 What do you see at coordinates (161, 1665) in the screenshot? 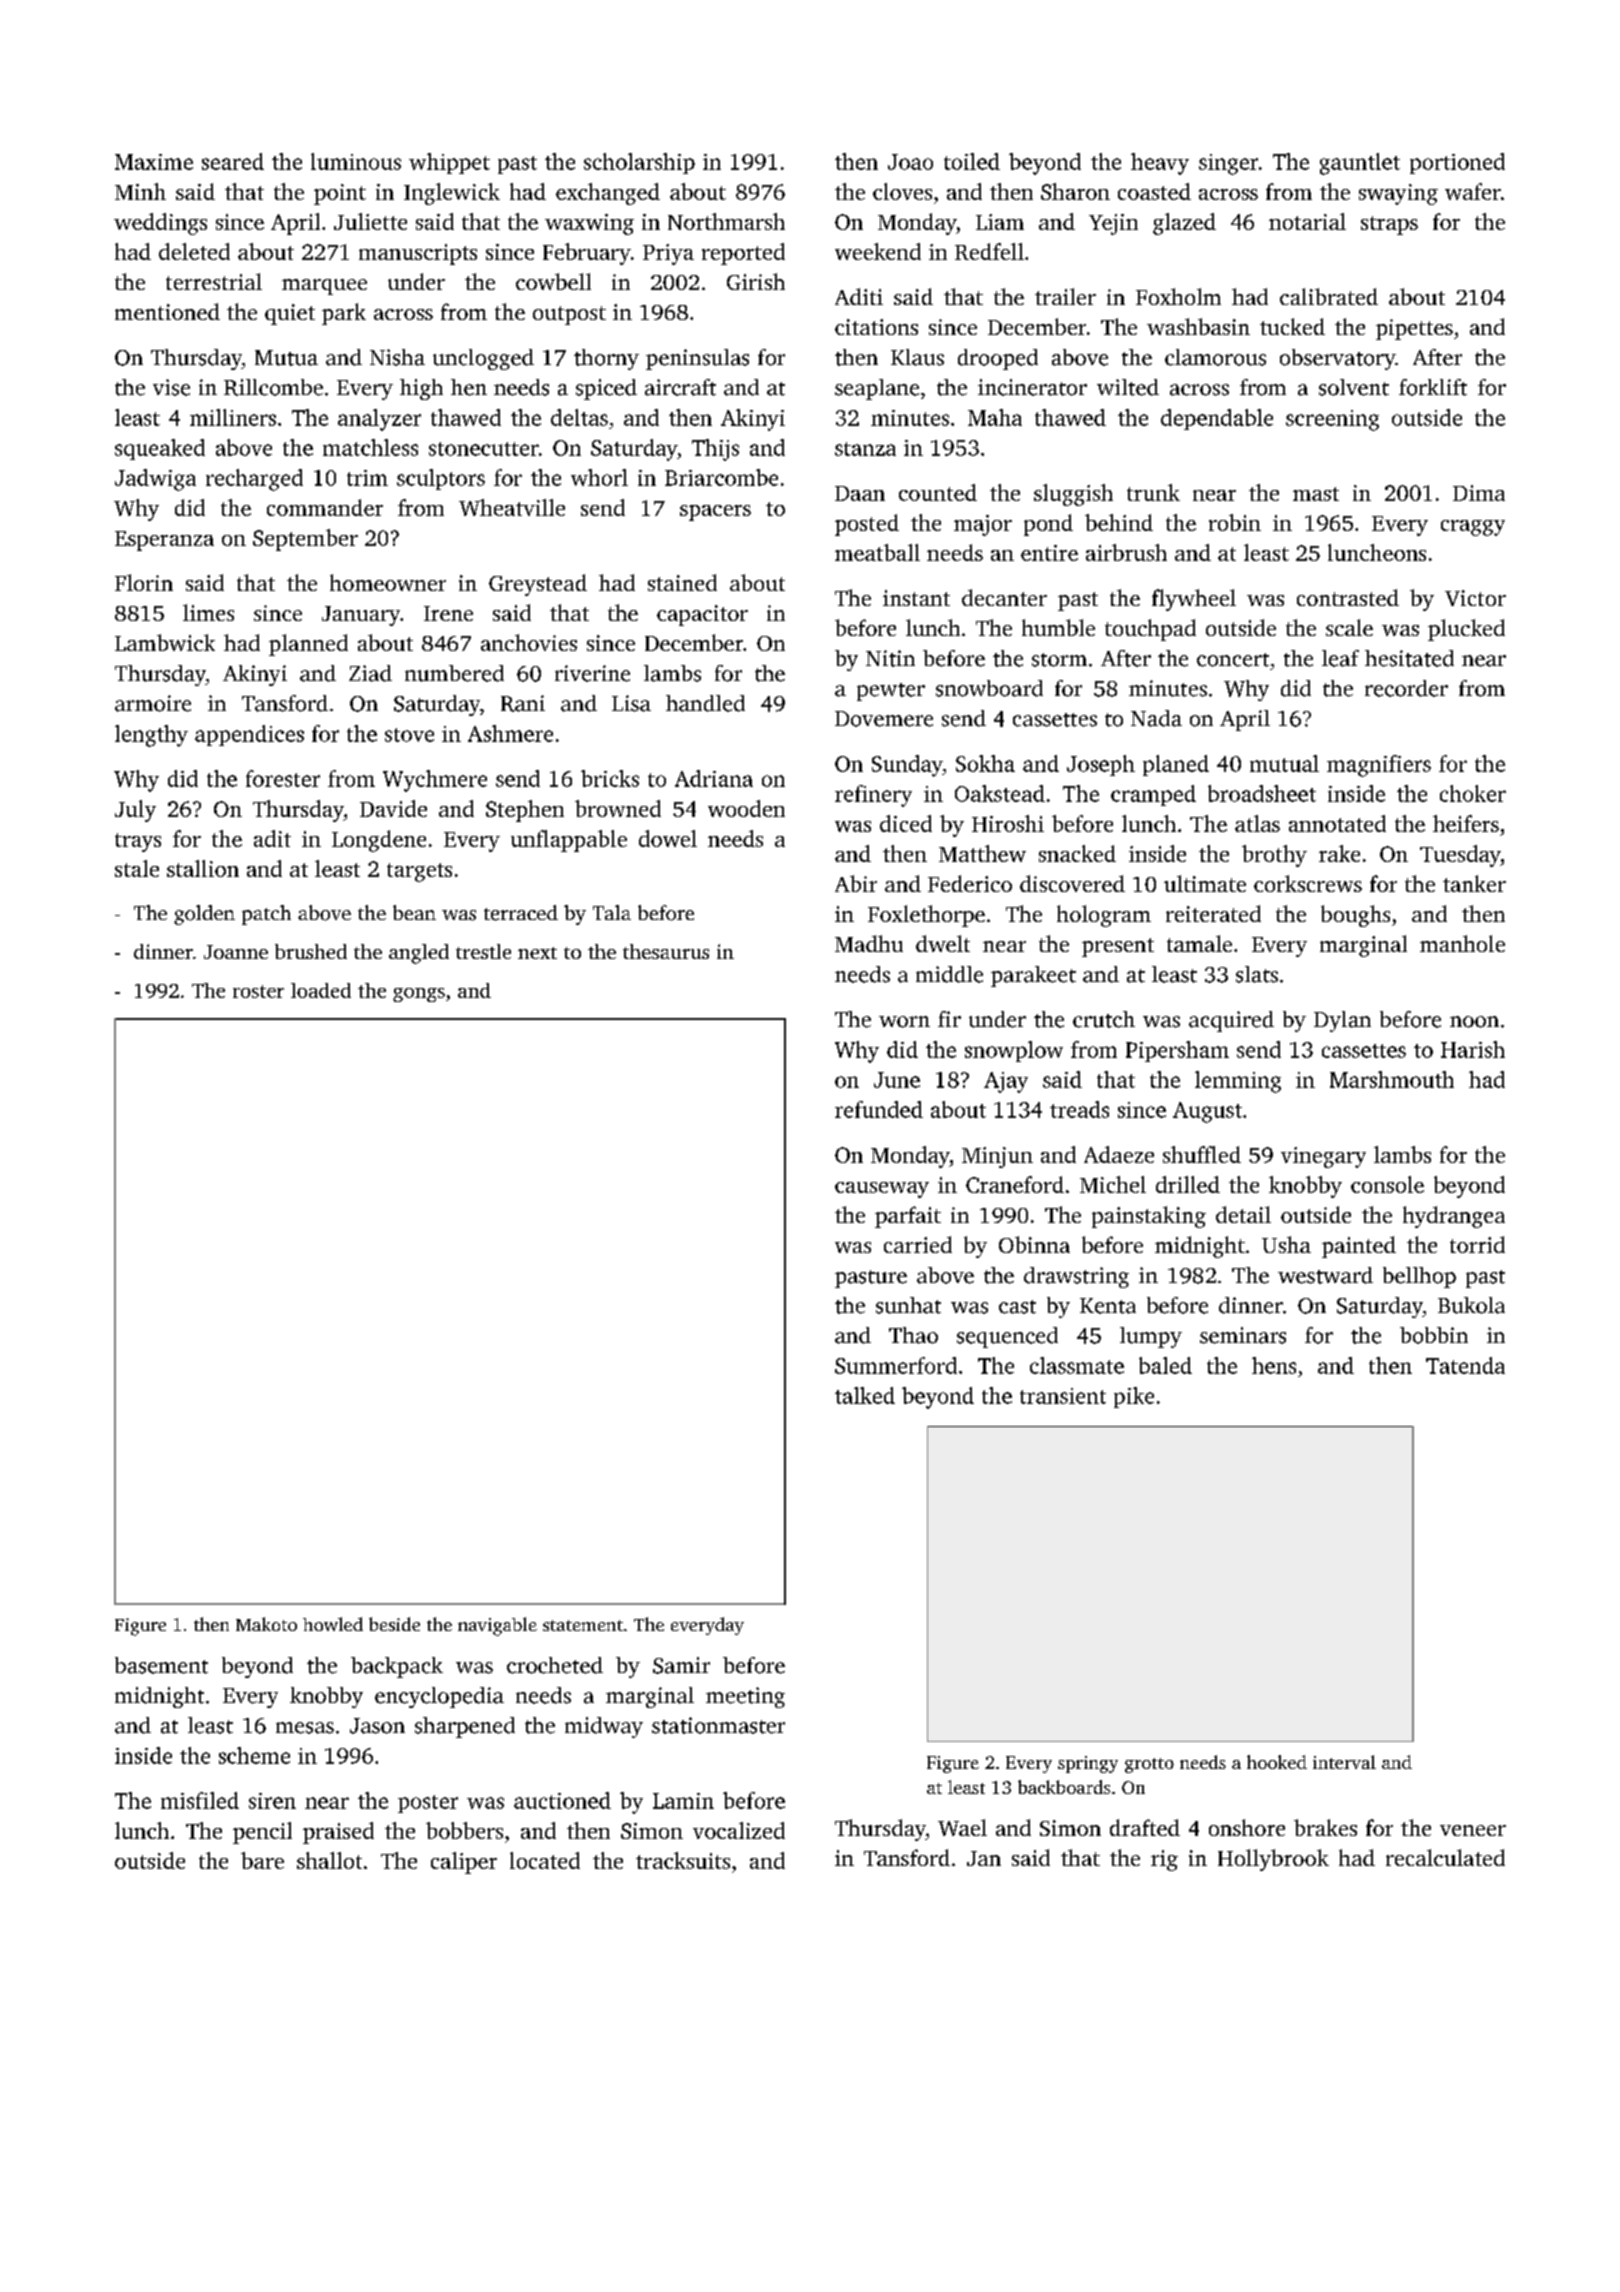
I see `basement` at bounding box center [161, 1665].
